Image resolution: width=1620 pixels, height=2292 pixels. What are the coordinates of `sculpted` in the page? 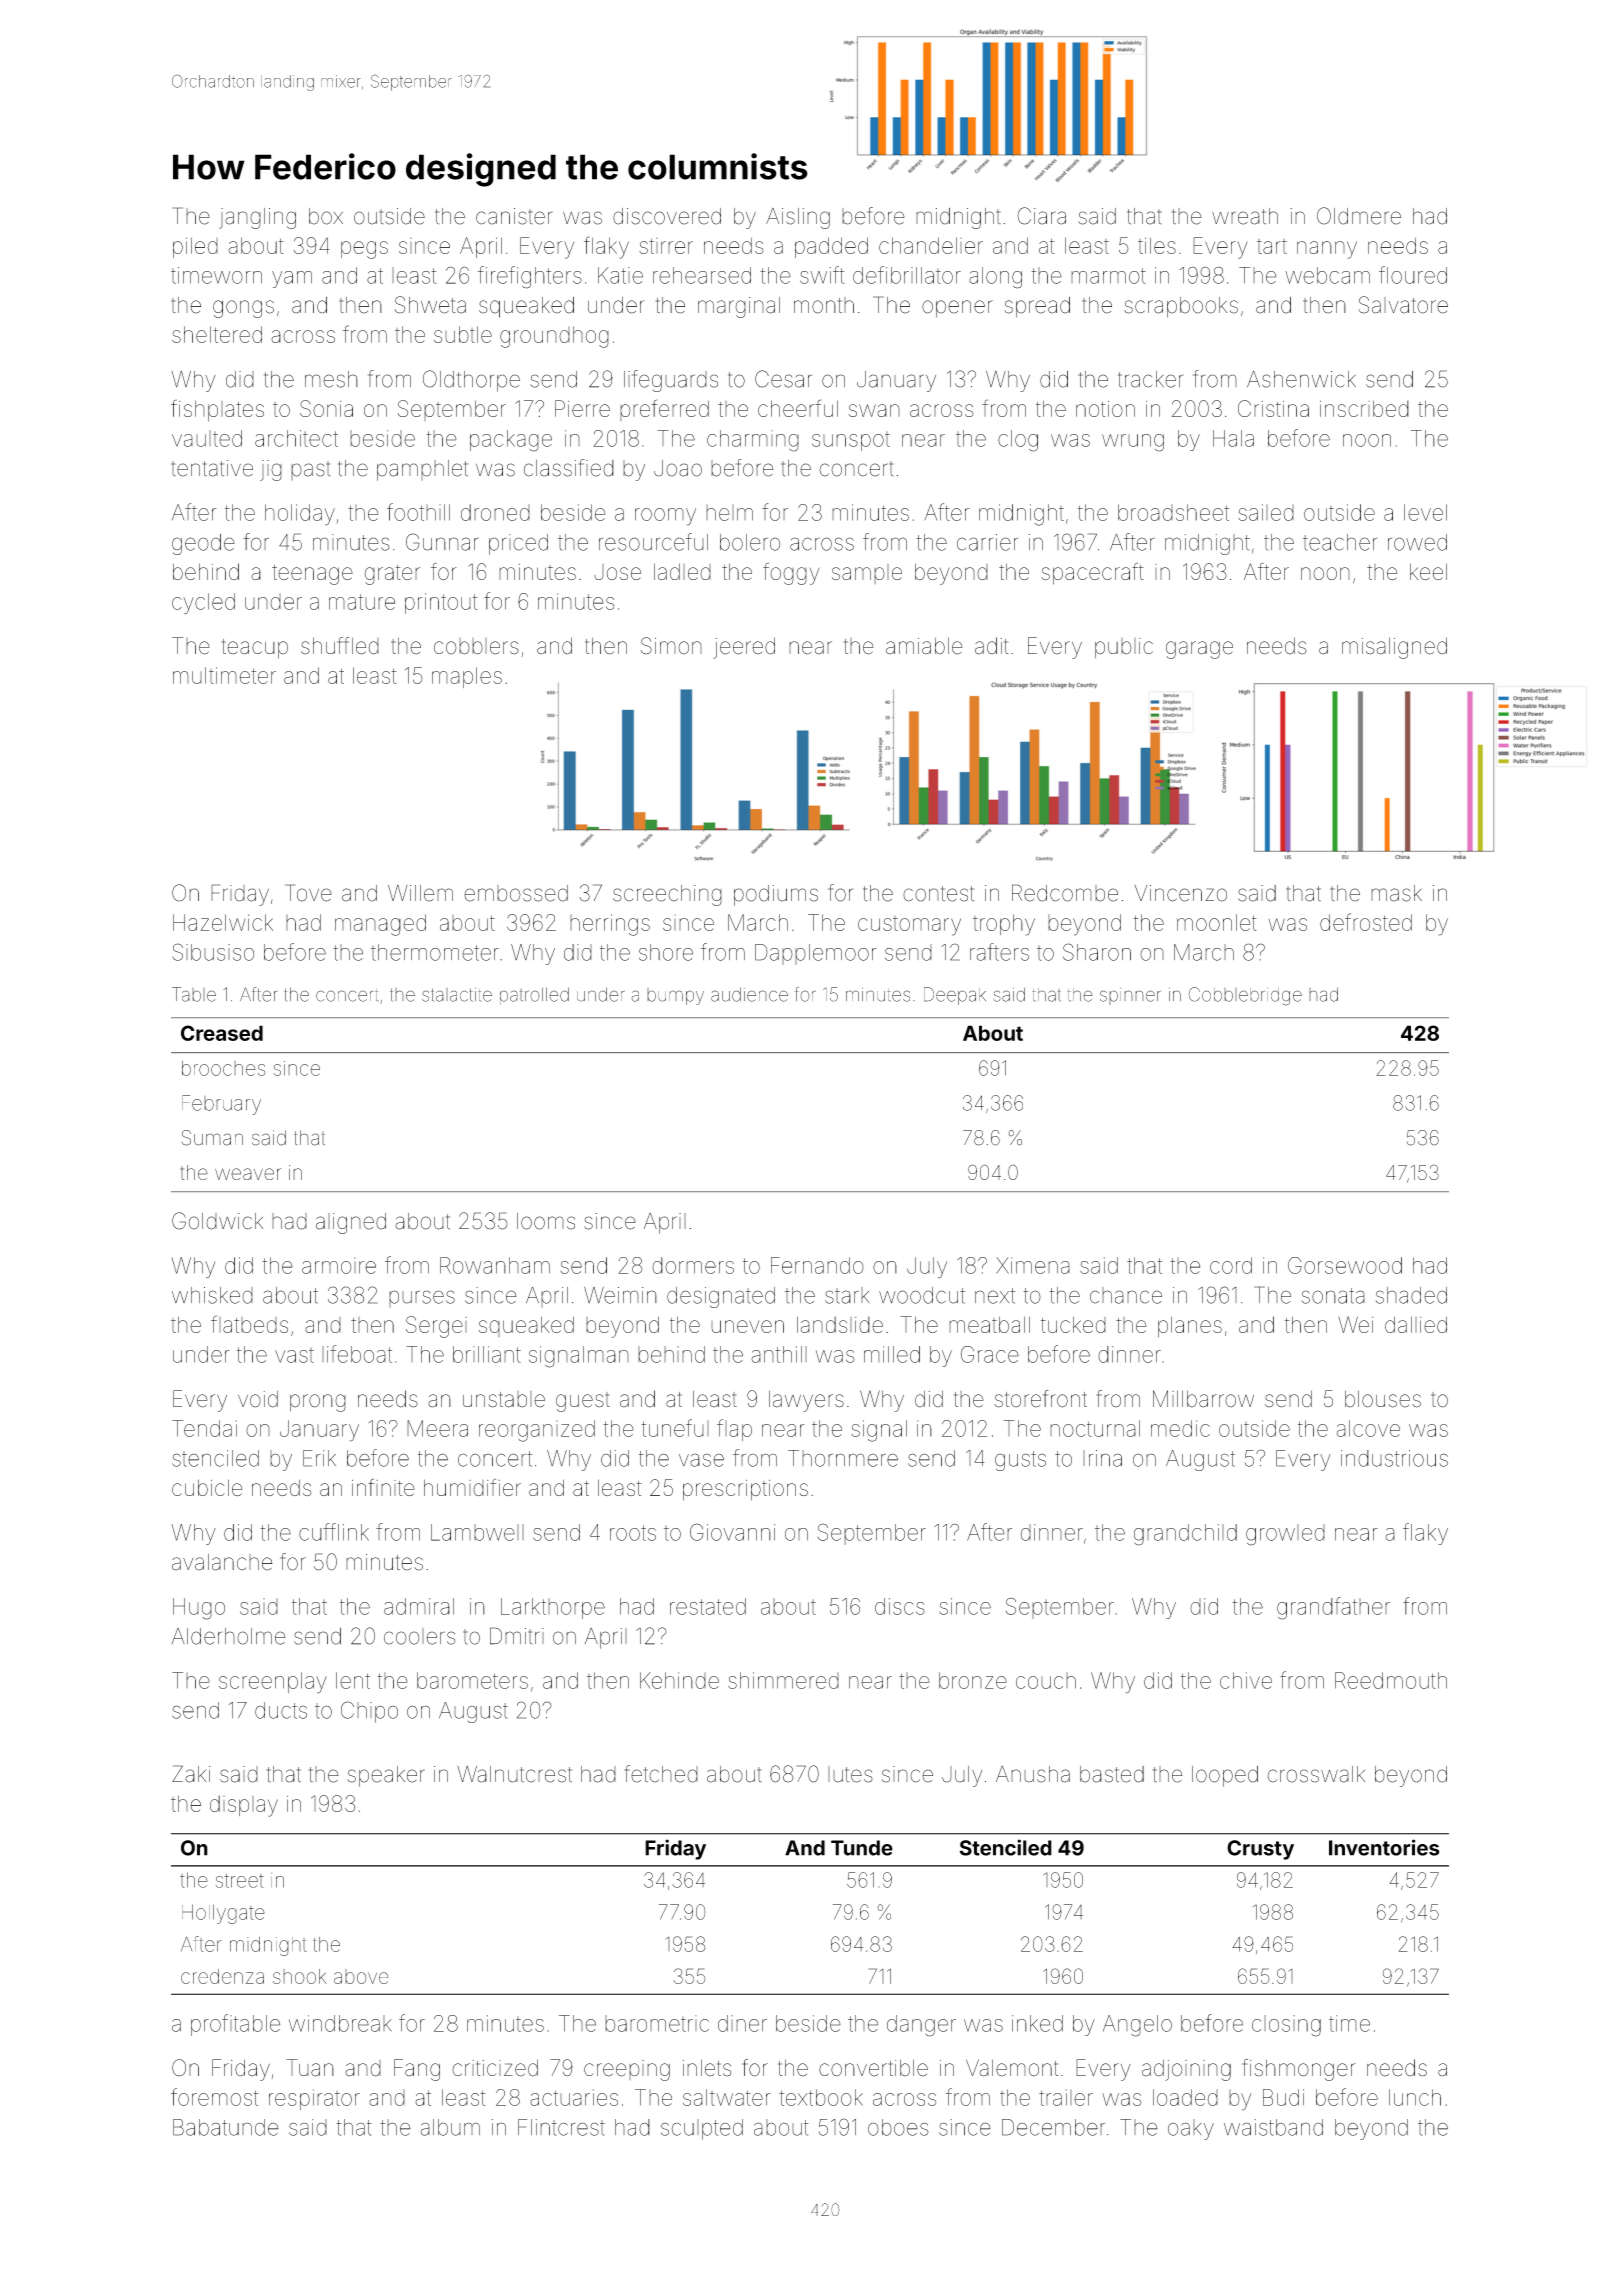 It's located at (702, 2129).
